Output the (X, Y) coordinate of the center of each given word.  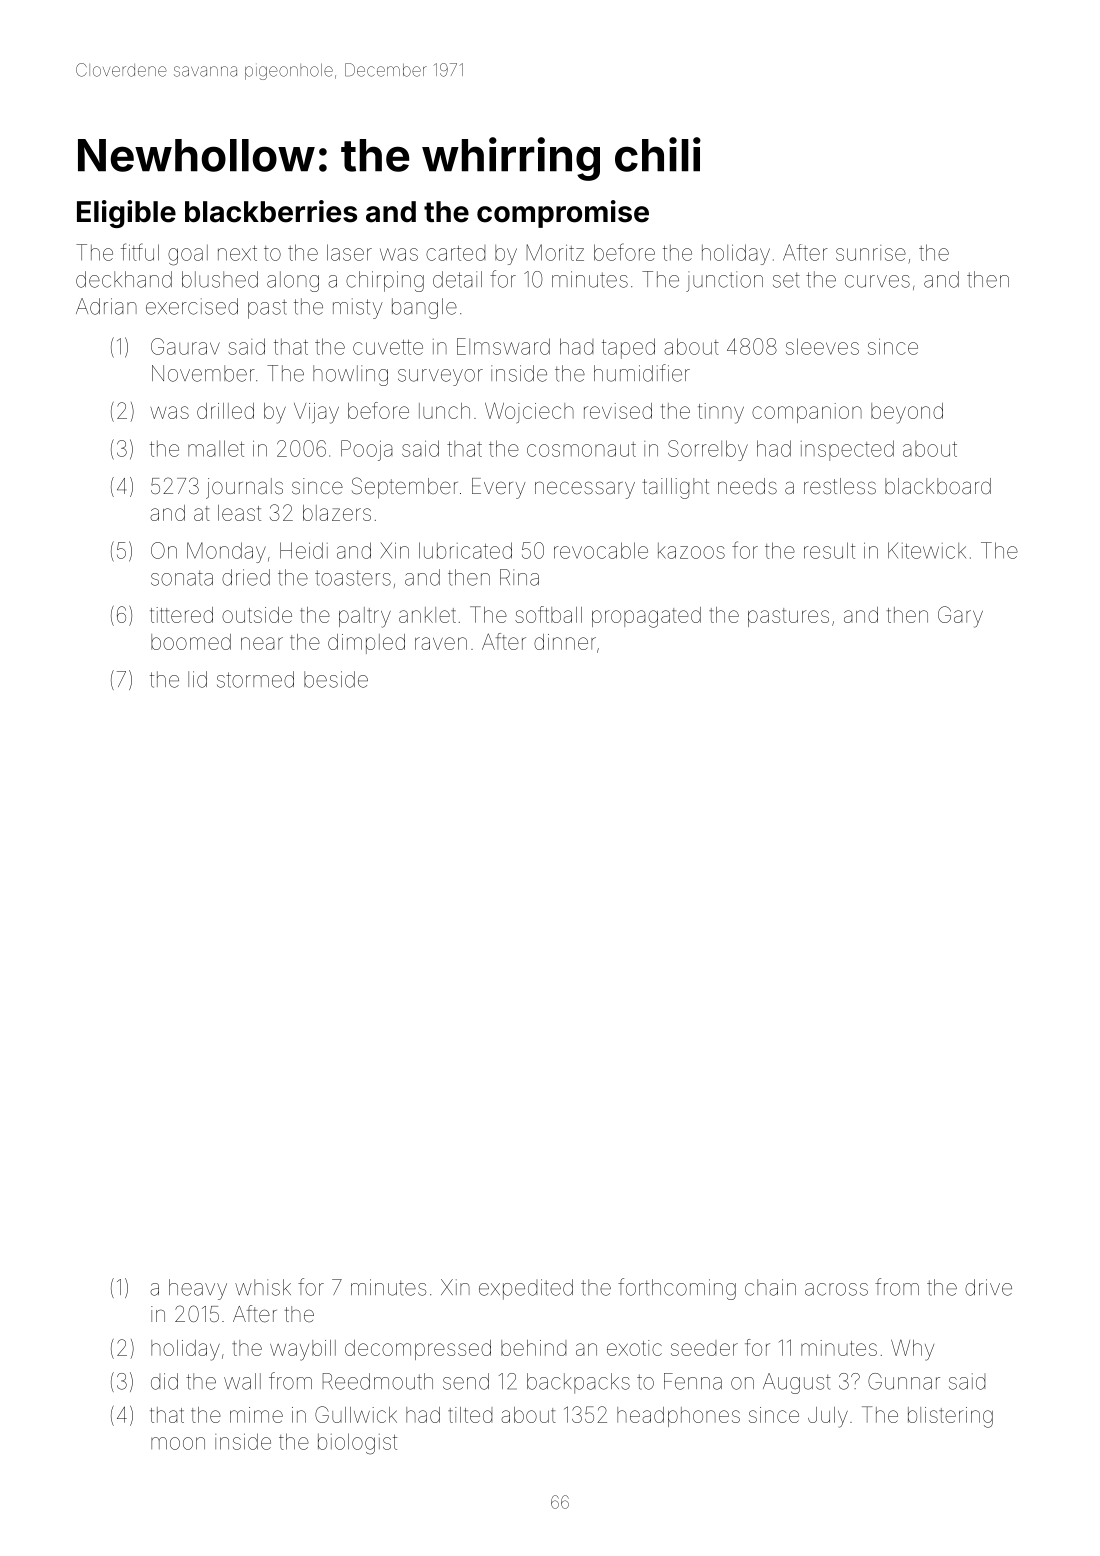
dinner (565, 642)
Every (499, 488)
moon (178, 1443)
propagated (646, 617)
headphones (678, 1417)
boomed (191, 642)
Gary (960, 617)
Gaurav (185, 346)
